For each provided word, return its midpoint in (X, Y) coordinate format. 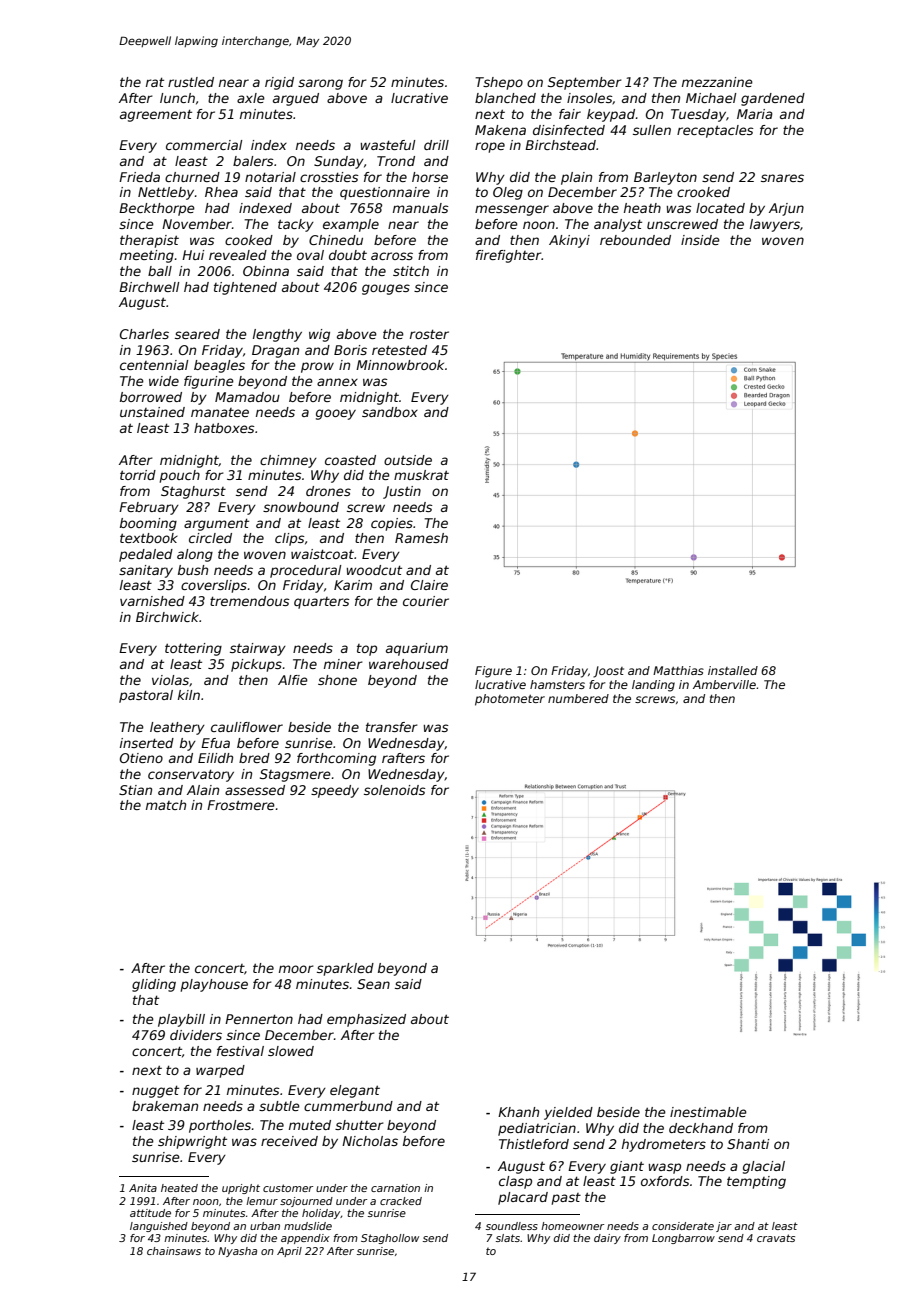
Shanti (748, 1144)
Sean (373, 984)
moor (296, 969)
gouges (386, 289)
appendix (305, 1239)
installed (733, 670)
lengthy (277, 335)
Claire (429, 585)
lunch (177, 98)
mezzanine (717, 82)
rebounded (635, 240)
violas (170, 680)
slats (508, 1238)
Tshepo (499, 83)
